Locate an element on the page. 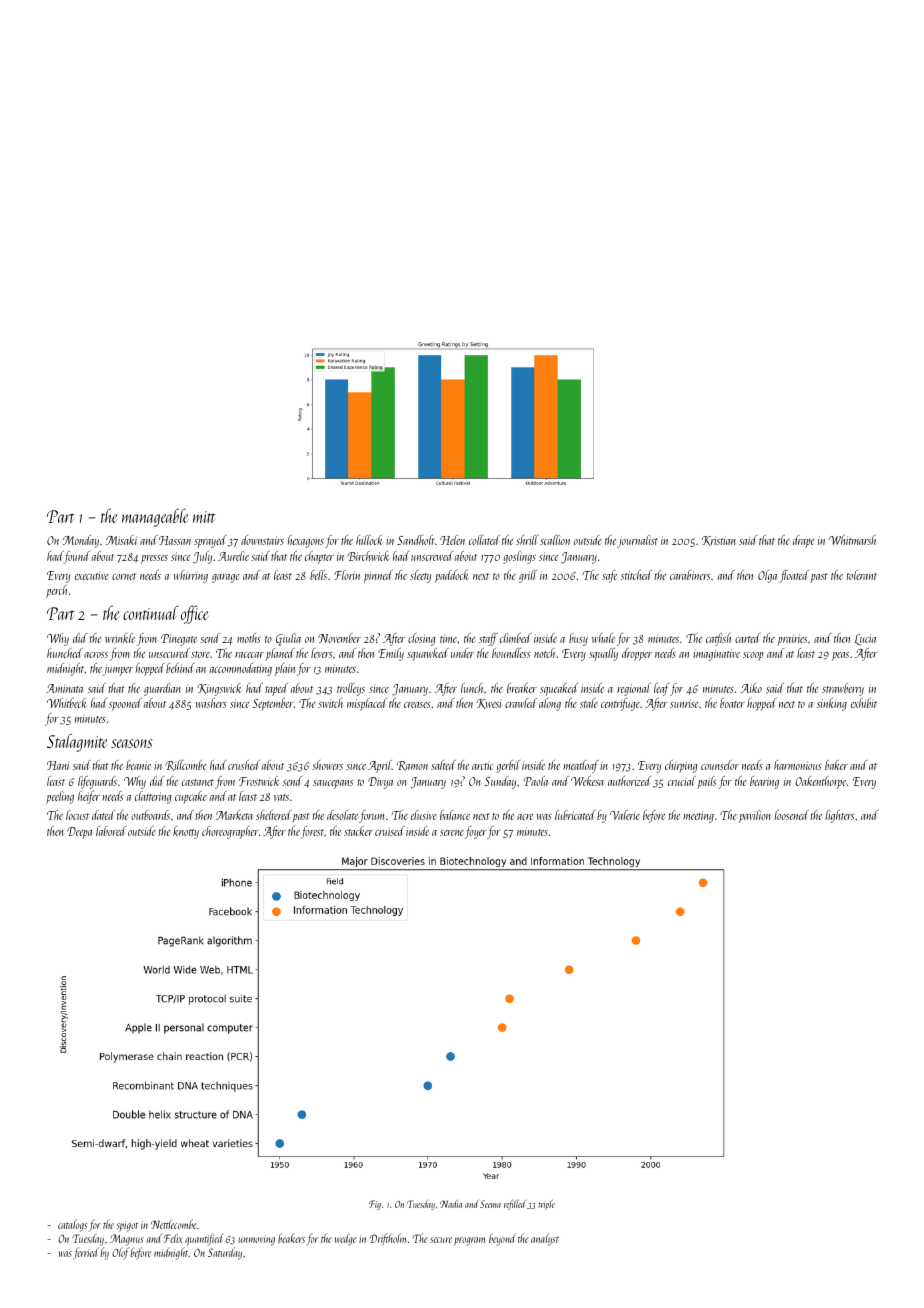 The width and height of the image is (924, 1308). Divya is located at coordinates (380, 783).
